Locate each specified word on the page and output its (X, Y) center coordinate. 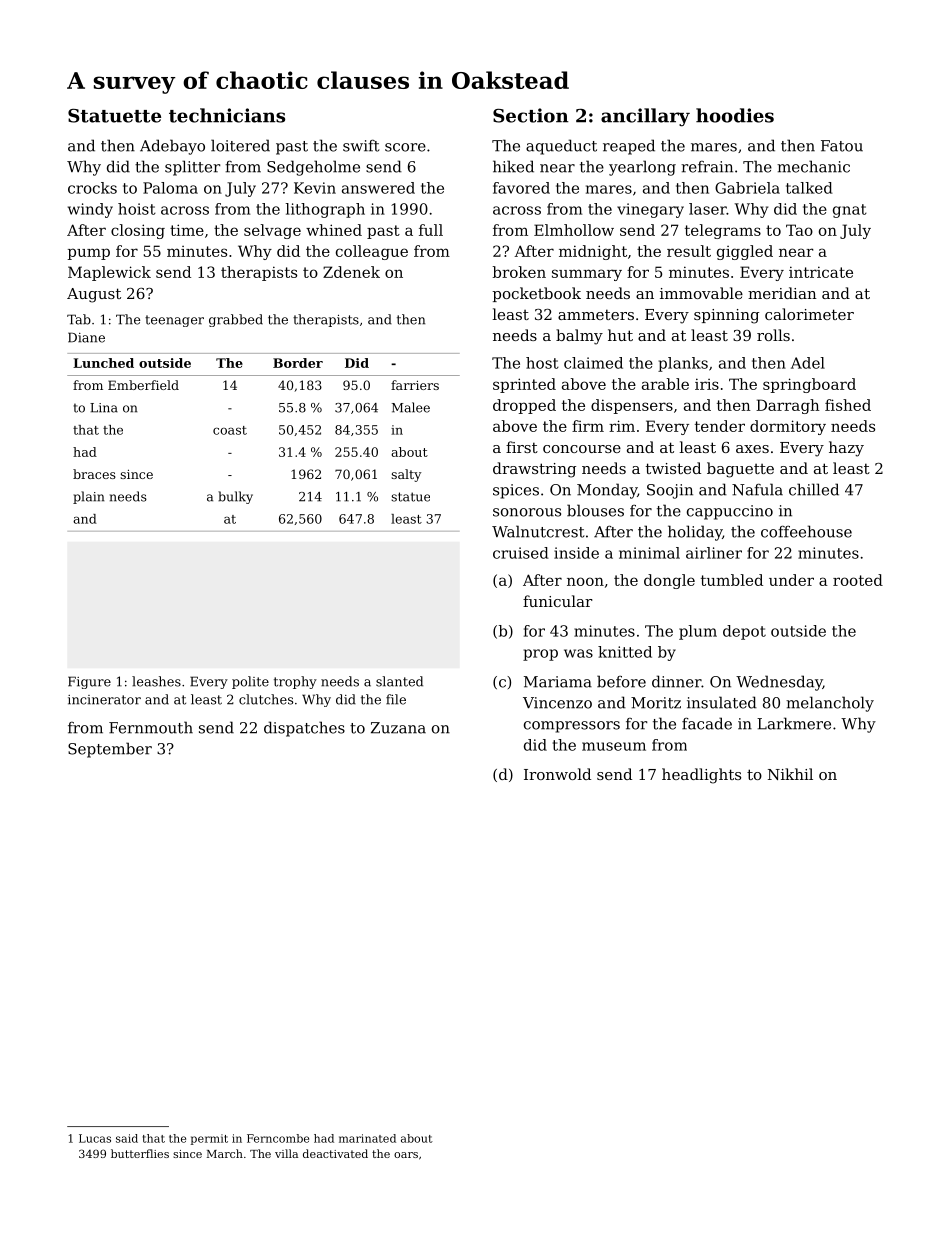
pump (89, 254)
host (542, 363)
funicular (558, 601)
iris (707, 384)
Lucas (95, 1138)
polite (250, 682)
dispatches (304, 729)
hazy (846, 449)
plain (88, 497)
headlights (701, 776)
